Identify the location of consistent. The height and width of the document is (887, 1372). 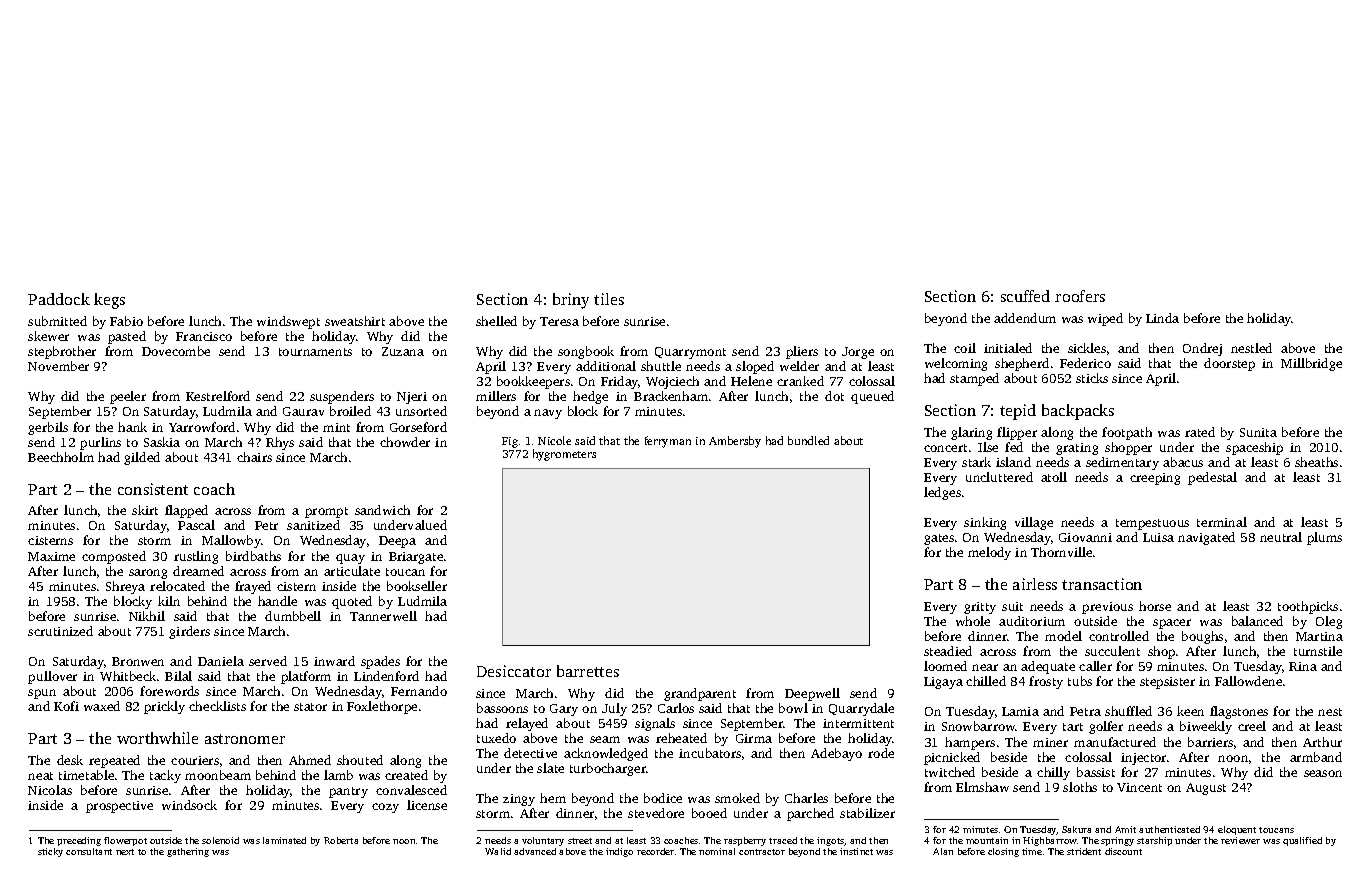
(153, 489).
